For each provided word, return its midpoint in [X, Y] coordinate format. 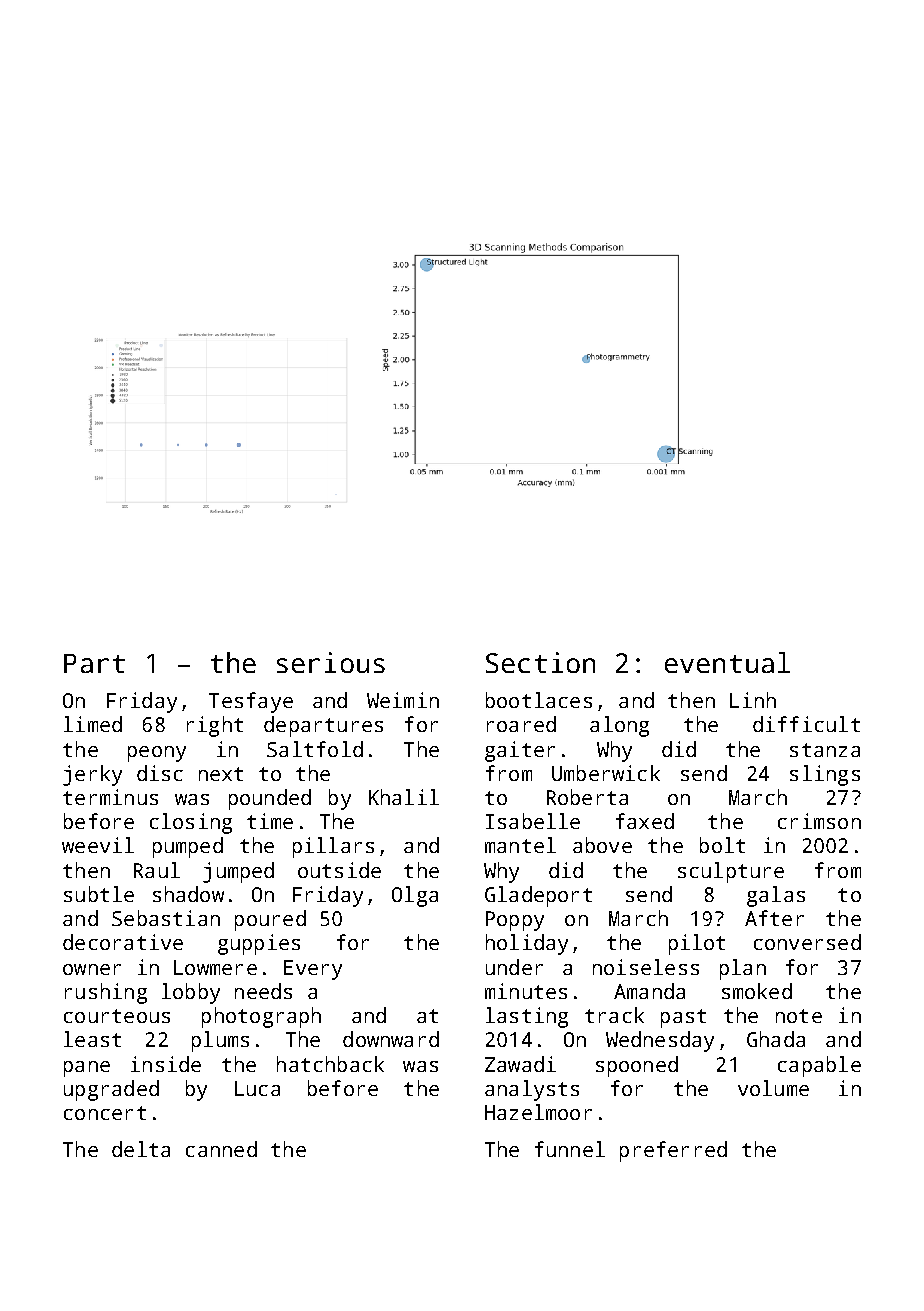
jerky [92, 775]
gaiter [520, 751]
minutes [526, 991]
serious [331, 662]
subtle [99, 894]
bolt [722, 845]
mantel [520, 845]
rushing [106, 993]
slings [825, 775]
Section [540, 662]
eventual [727, 662]
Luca [257, 1088]
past [683, 1018]
